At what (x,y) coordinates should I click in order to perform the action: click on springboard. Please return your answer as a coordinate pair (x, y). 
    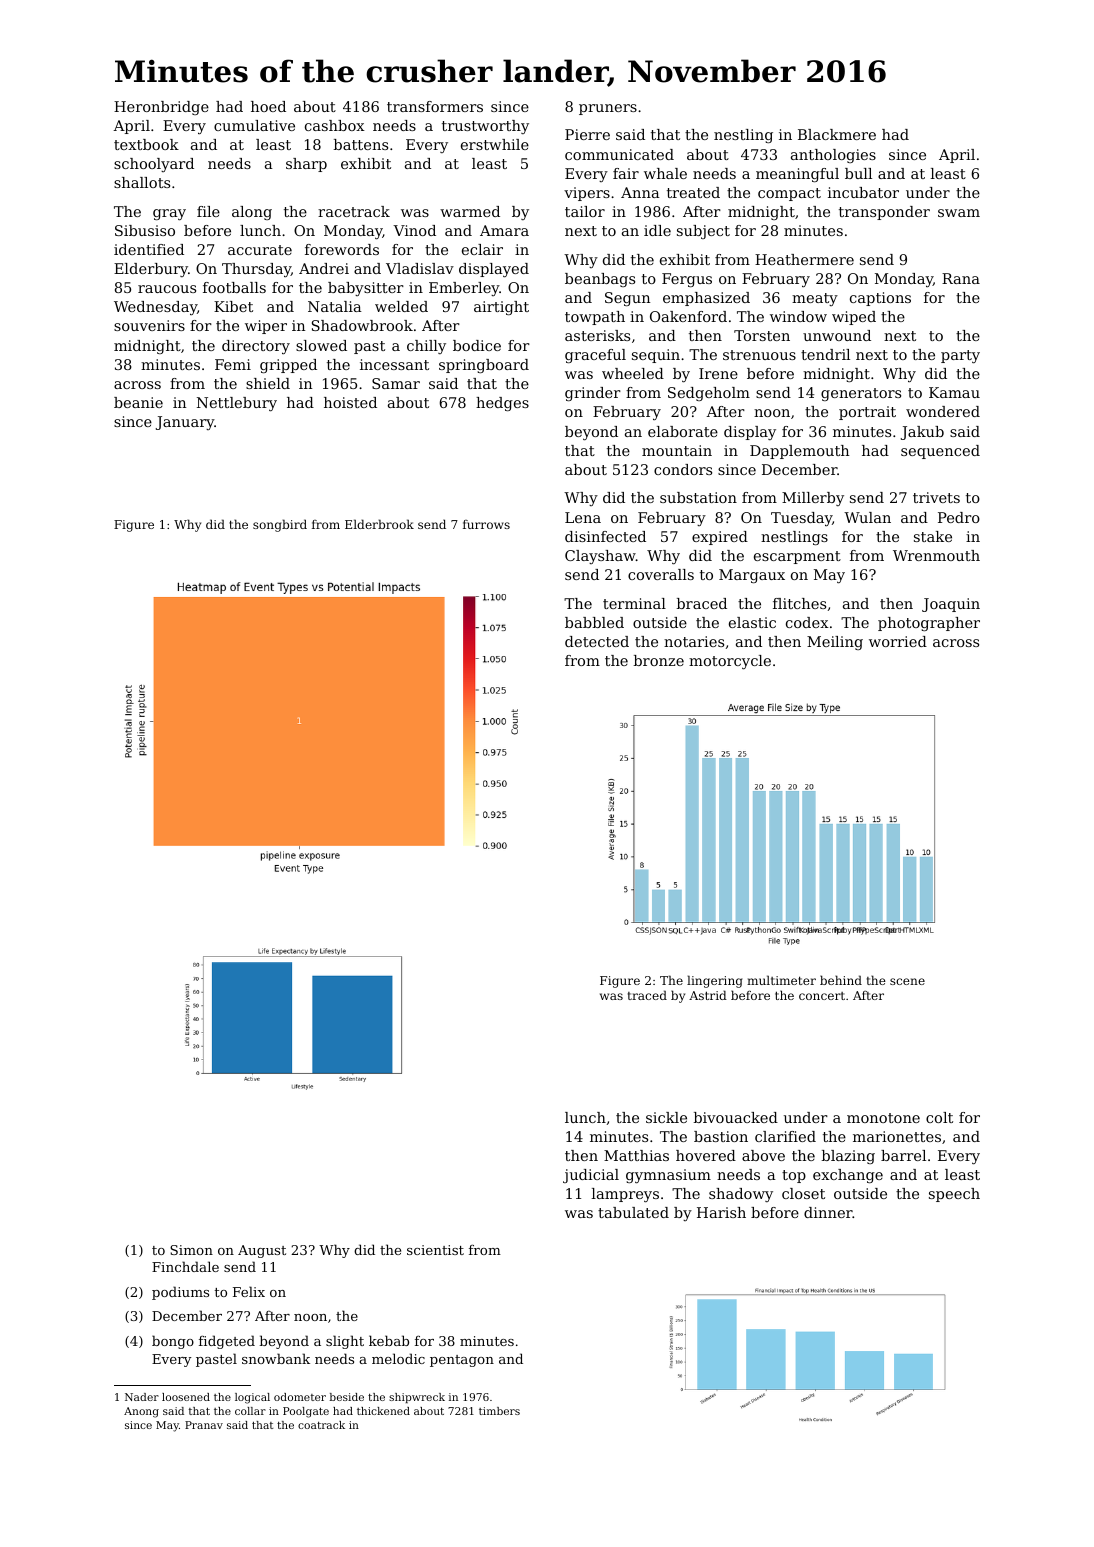
    Looking at the image, I should click on (484, 366).
